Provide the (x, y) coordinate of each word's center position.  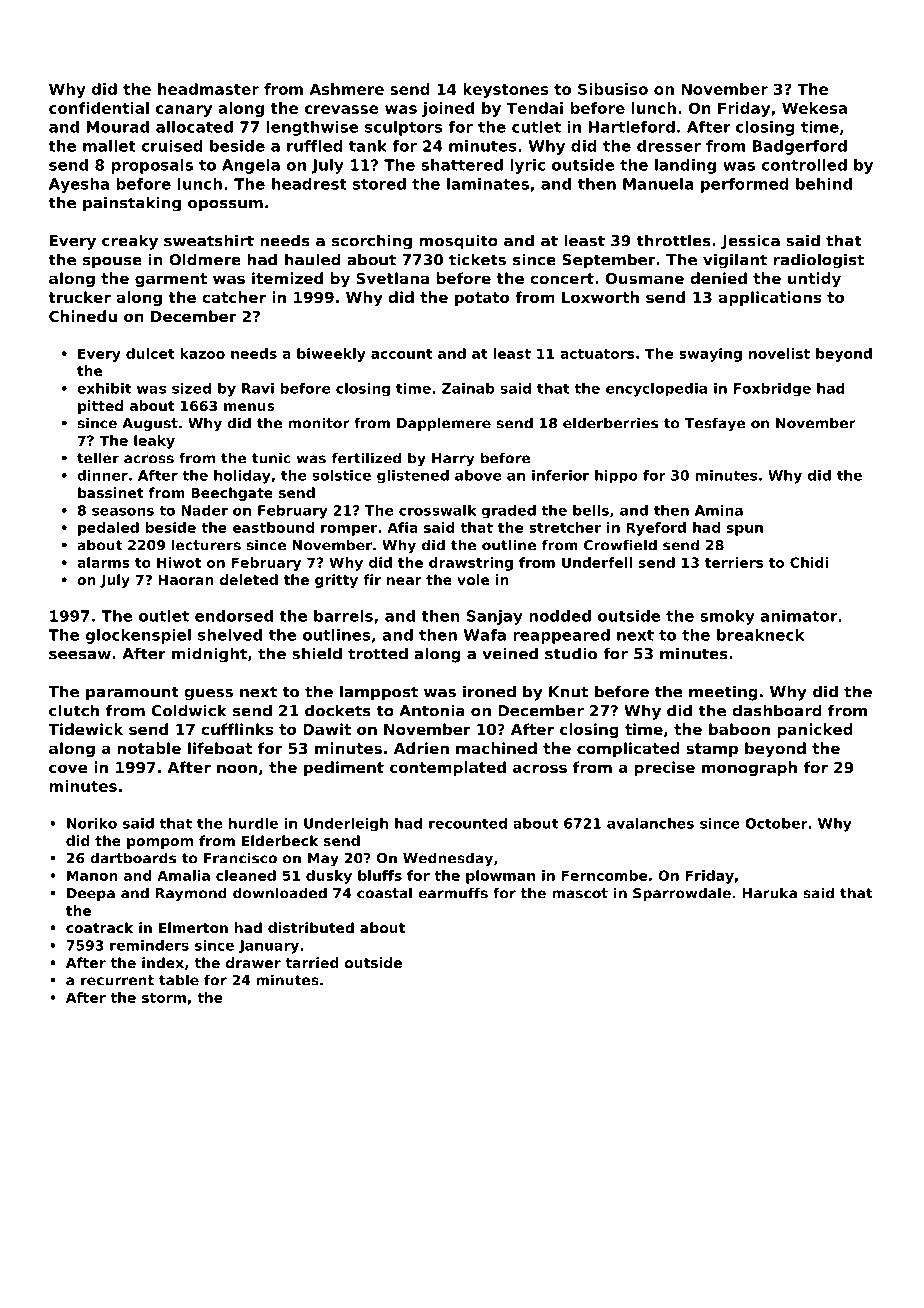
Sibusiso (613, 89)
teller (98, 458)
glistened (413, 477)
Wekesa (814, 108)
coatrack (99, 927)
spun (745, 530)
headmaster (208, 89)
